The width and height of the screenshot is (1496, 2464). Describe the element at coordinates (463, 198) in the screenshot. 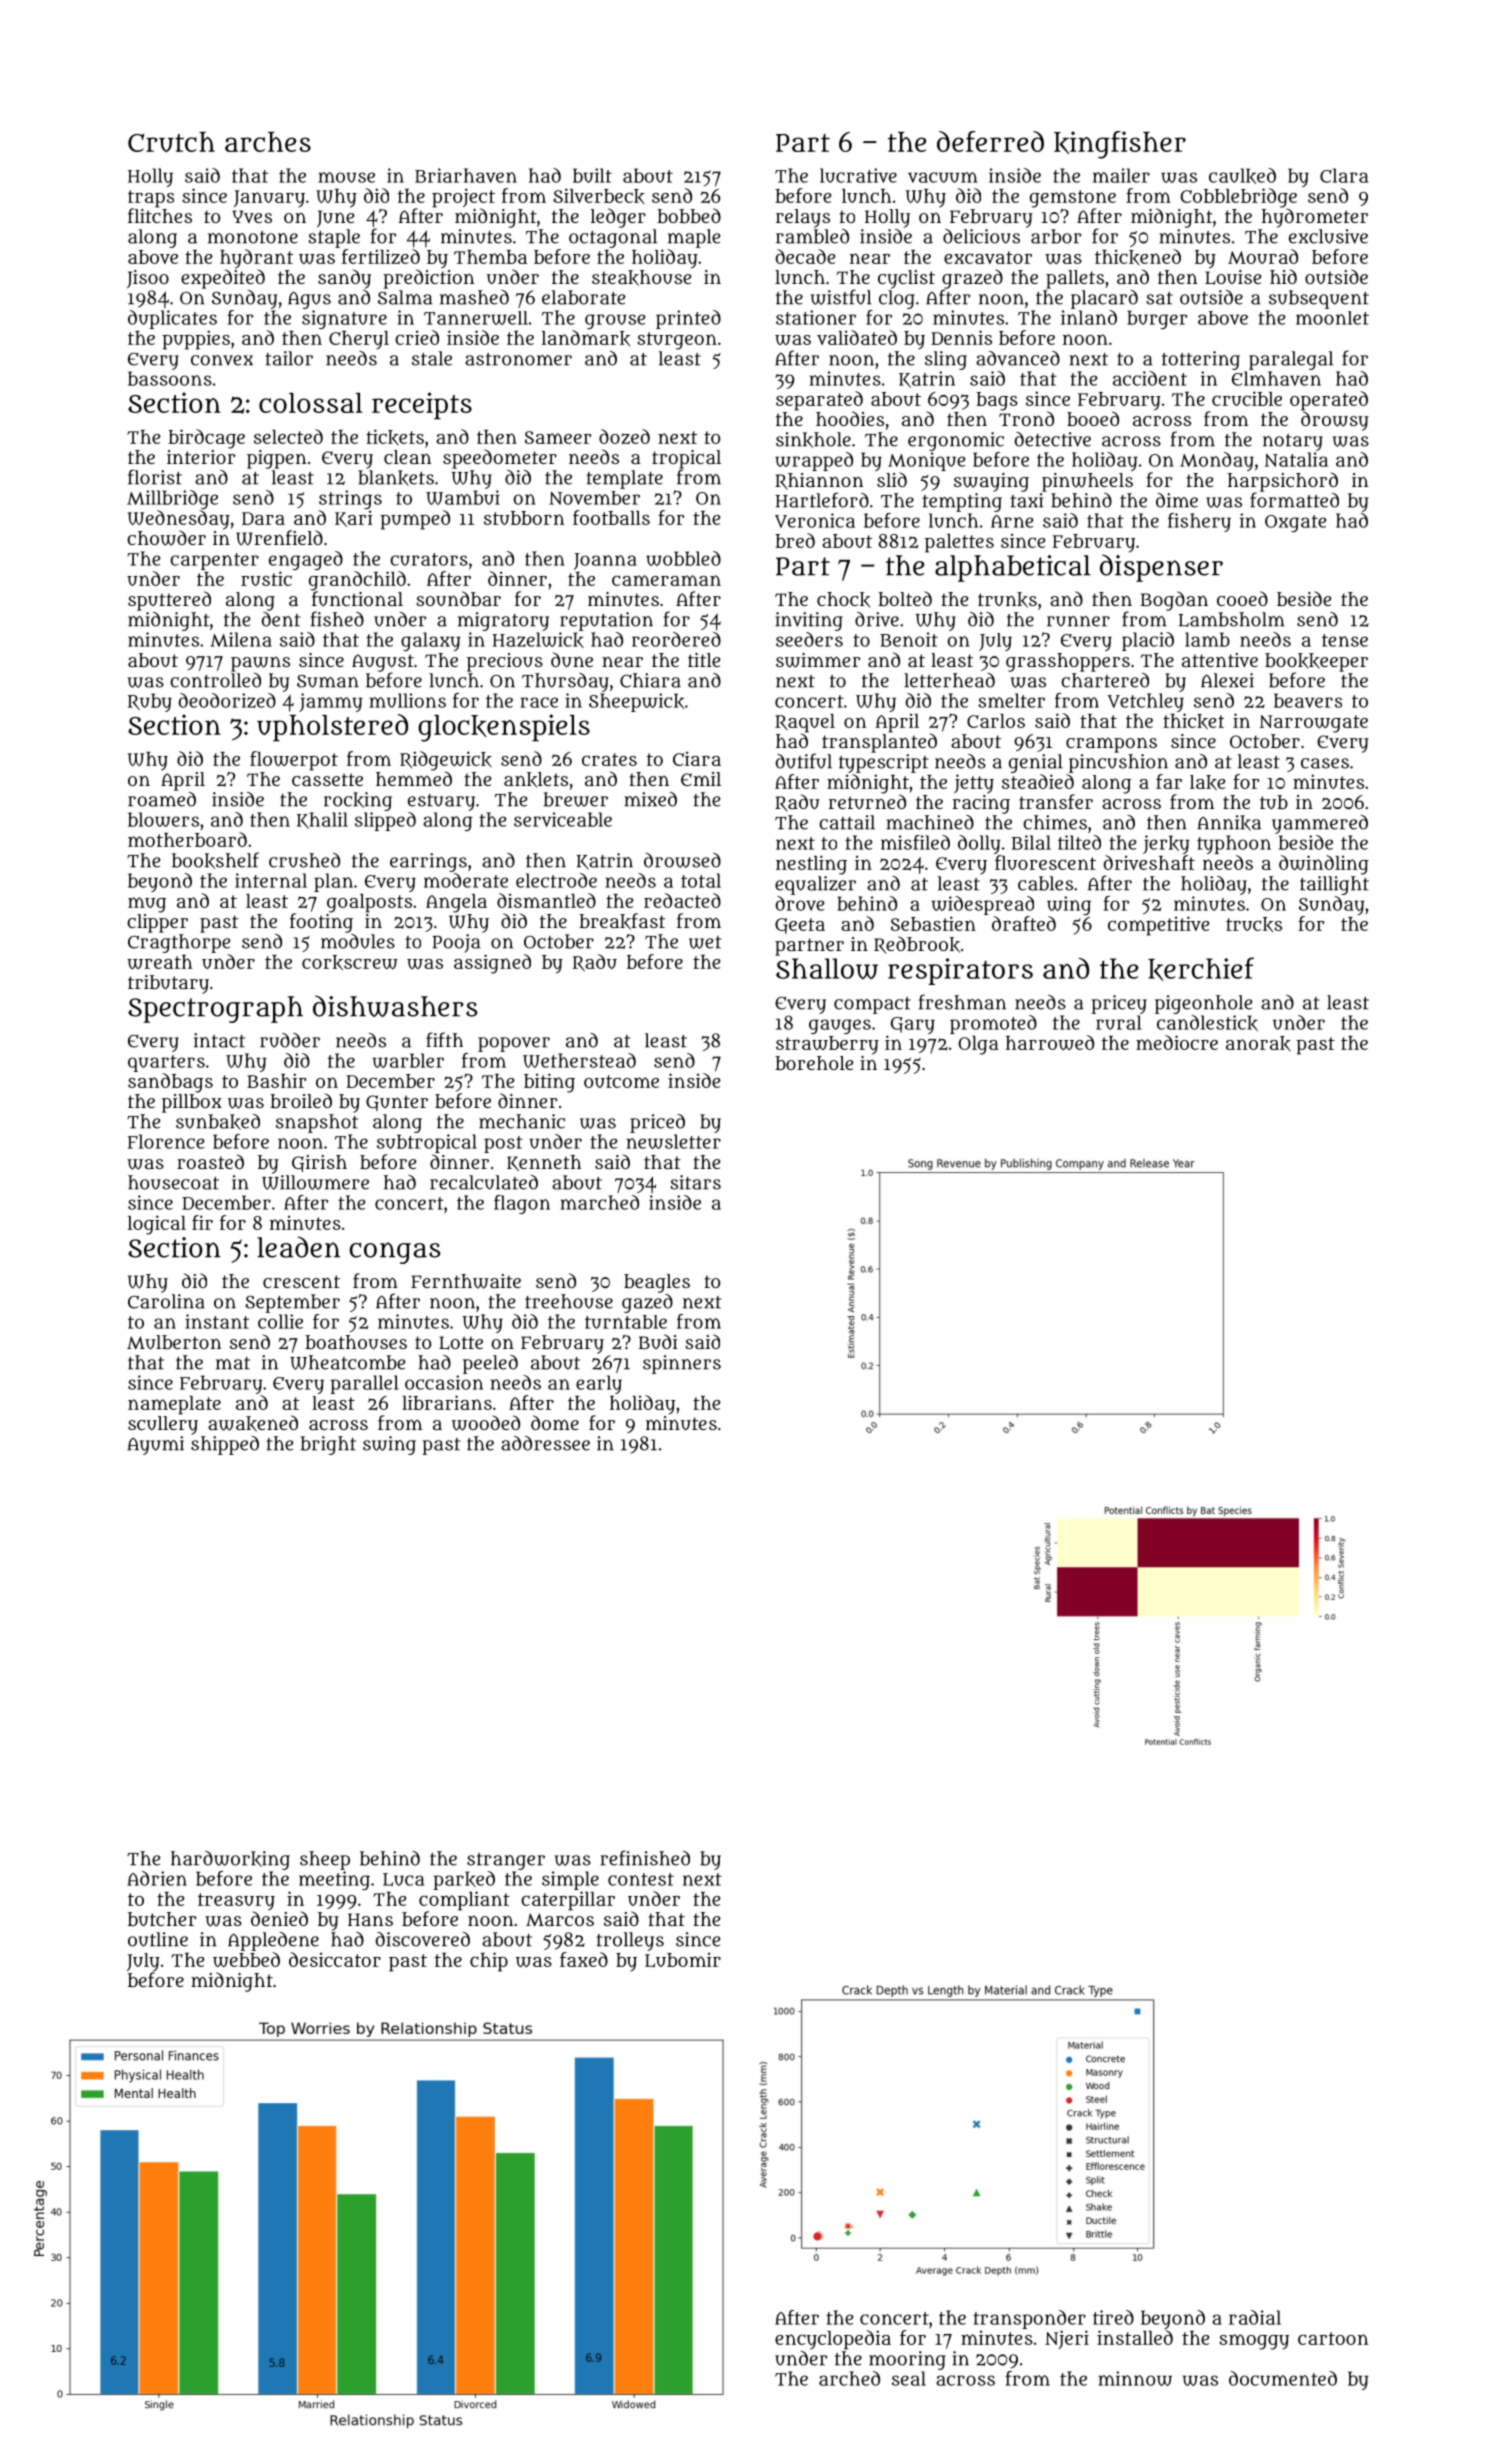

I see `project` at that location.
